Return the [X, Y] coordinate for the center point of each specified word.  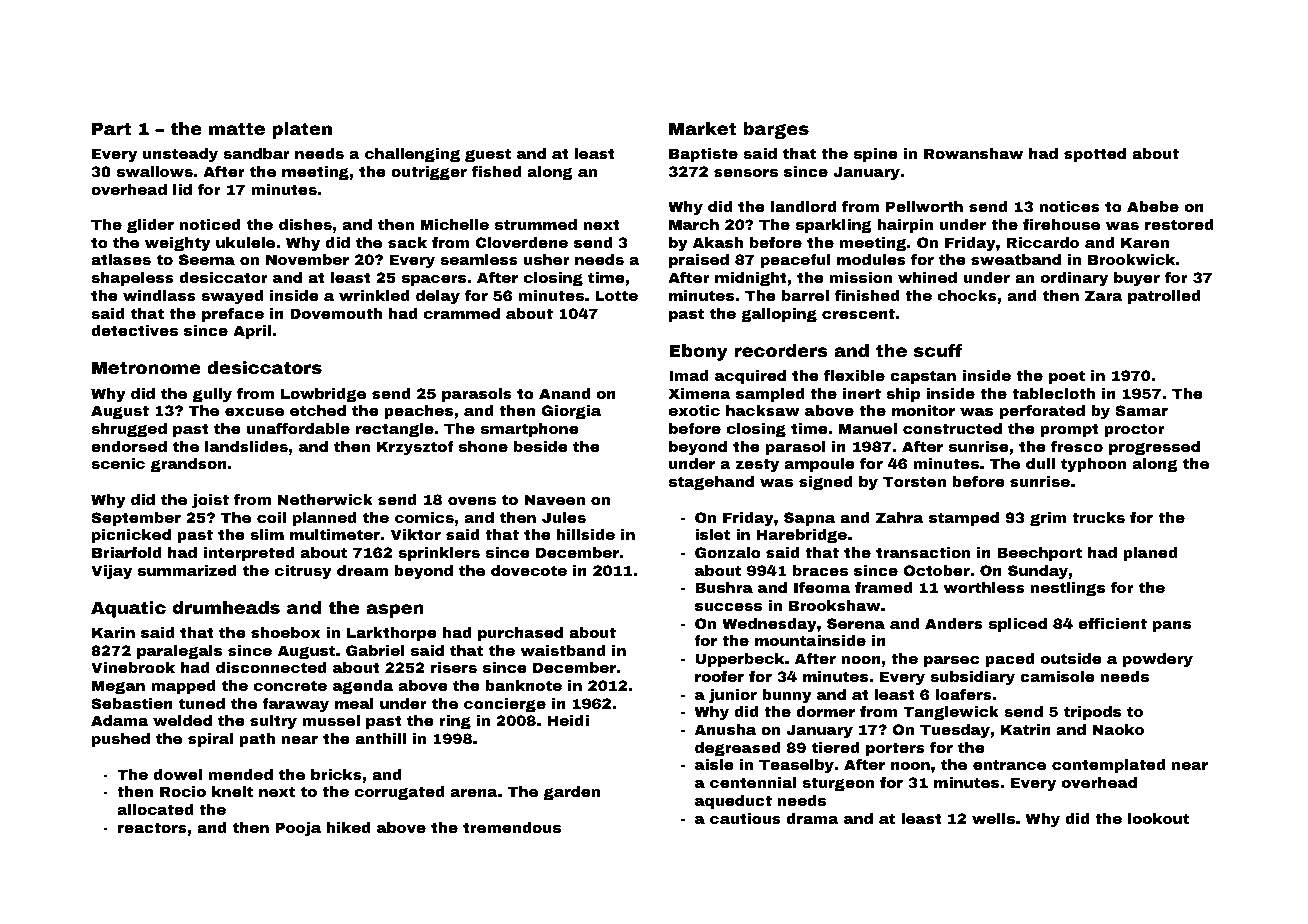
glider [150, 226]
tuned [202, 703]
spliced [1018, 625]
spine [876, 155]
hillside [586, 534]
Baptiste [703, 155]
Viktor [416, 534]
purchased [520, 634]
